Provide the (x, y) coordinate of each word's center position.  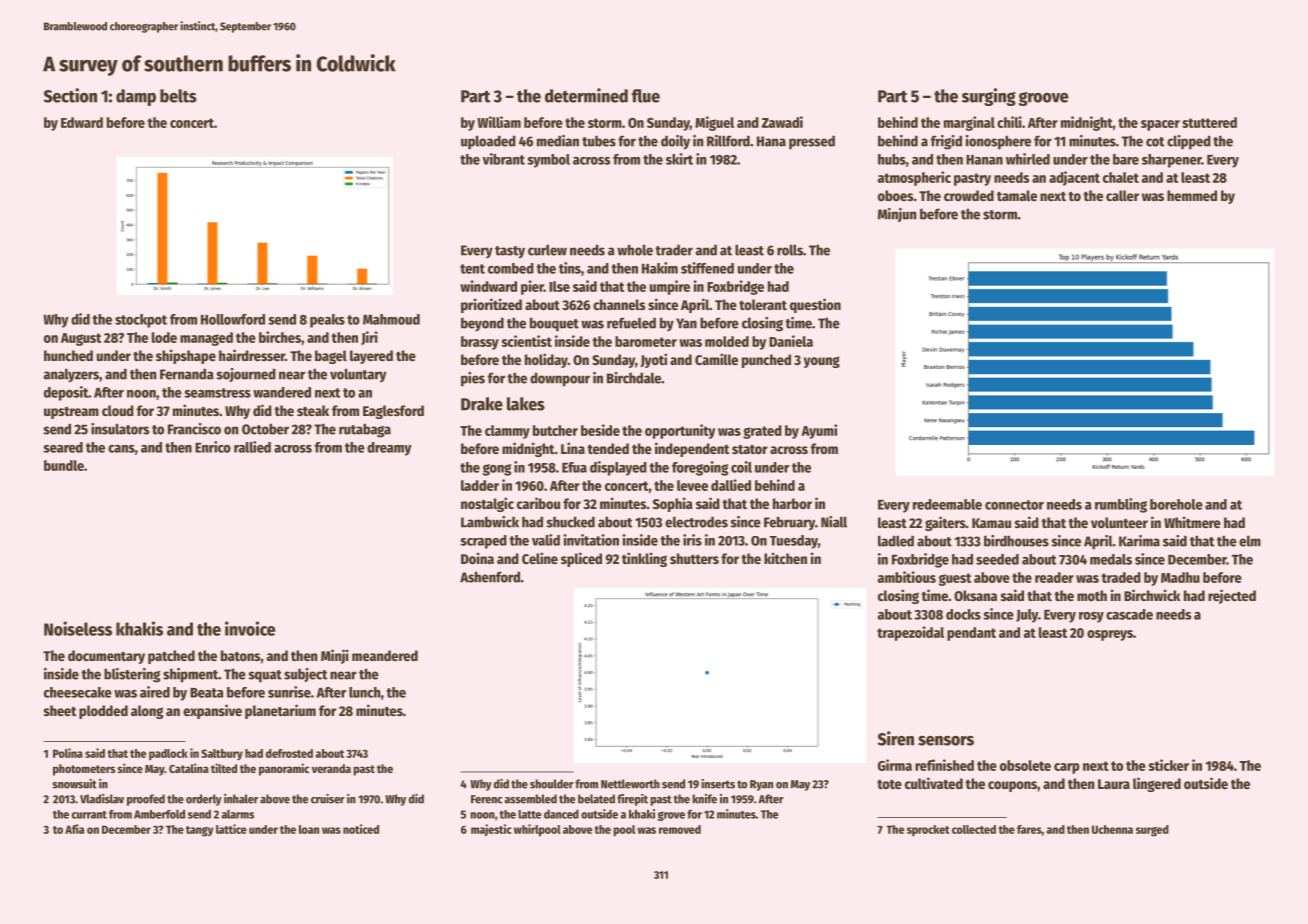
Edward (82, 122)
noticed (361, 829)
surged (1152, 831)
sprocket (928, 830)
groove (1043, 99)
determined (586, 95)
